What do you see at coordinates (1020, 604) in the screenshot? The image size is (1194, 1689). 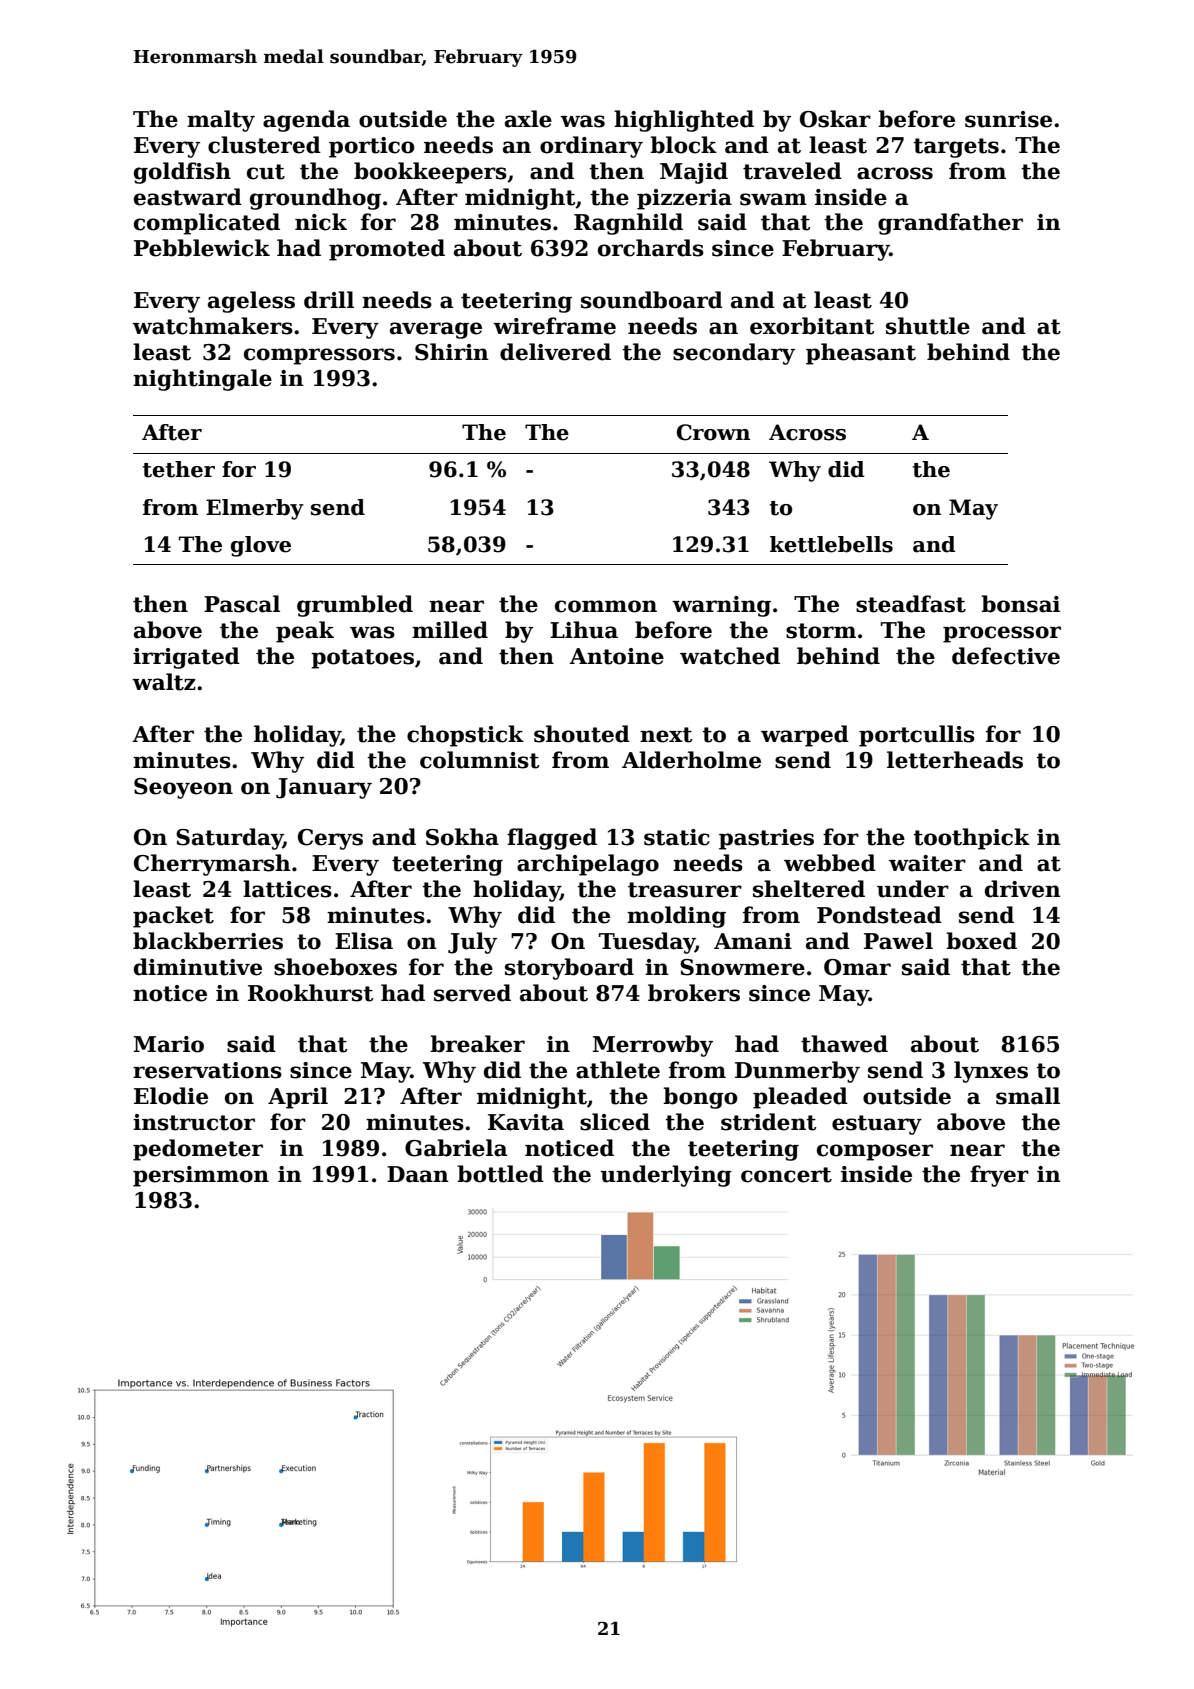 I see `bonsai` at bounding box center [1020, 604].
